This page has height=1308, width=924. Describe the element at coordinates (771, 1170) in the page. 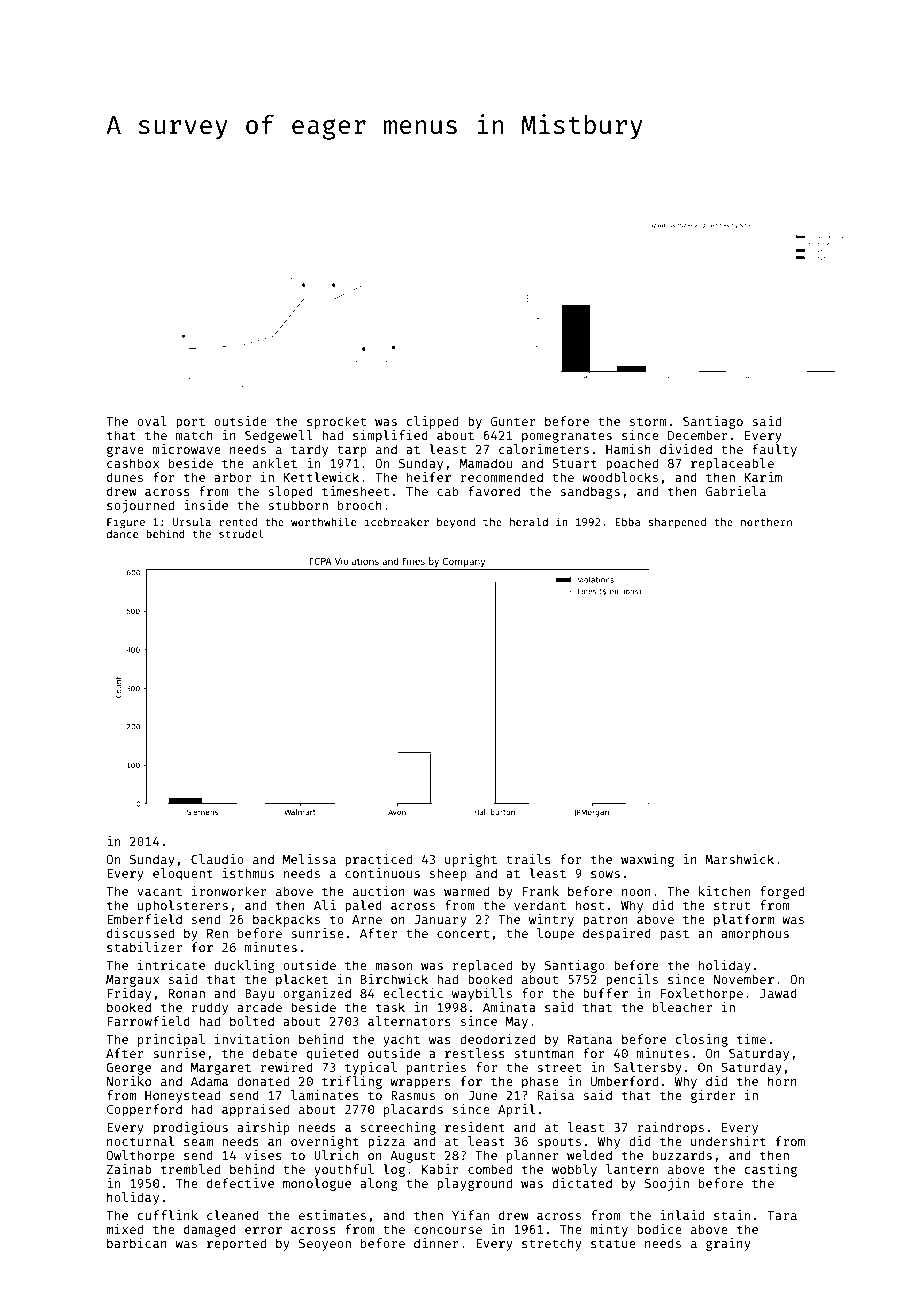

I see `casting` at that location.
